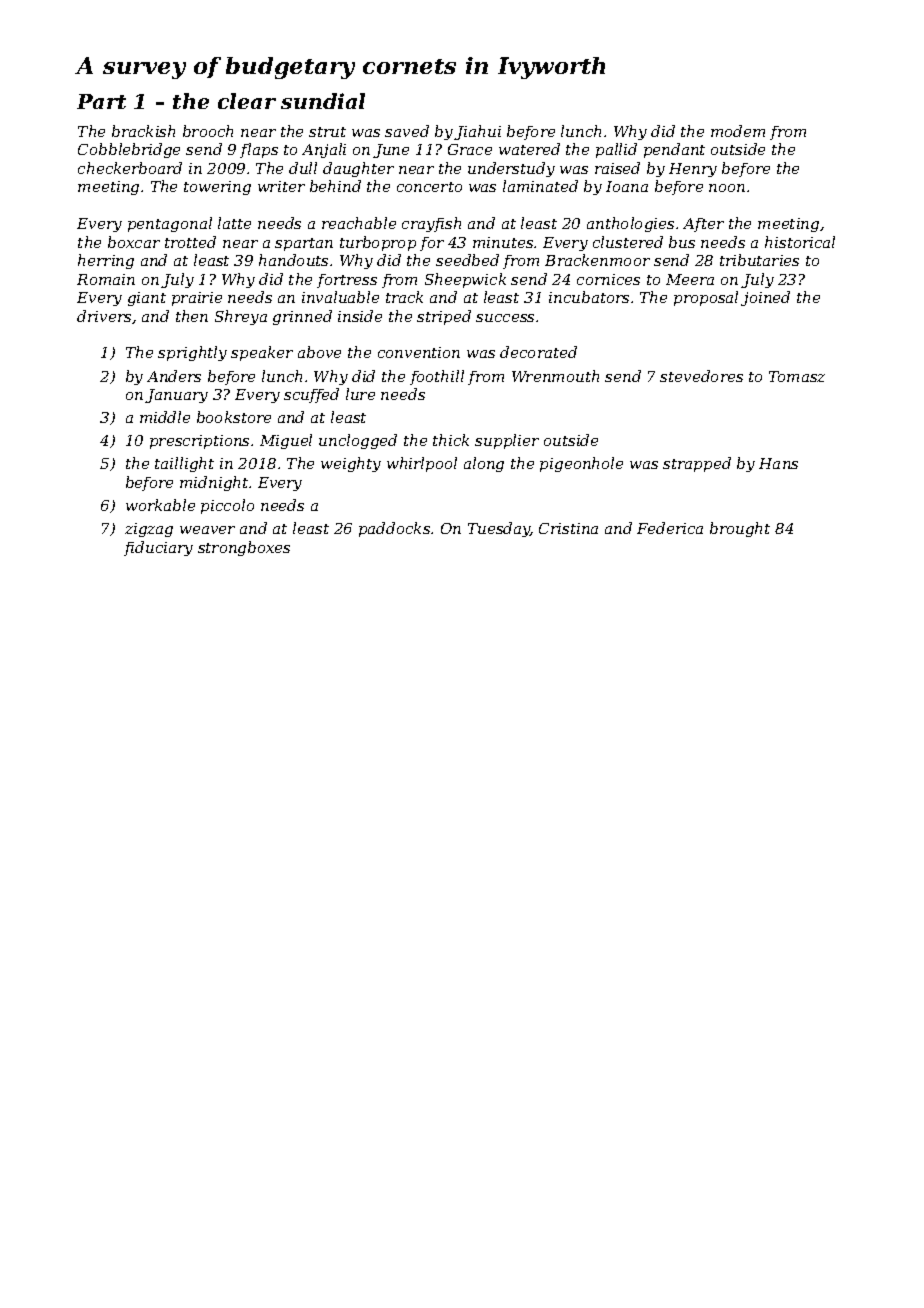  Describe the element at coordinates (323, 101) in the document. I see `sundial` at that location.
